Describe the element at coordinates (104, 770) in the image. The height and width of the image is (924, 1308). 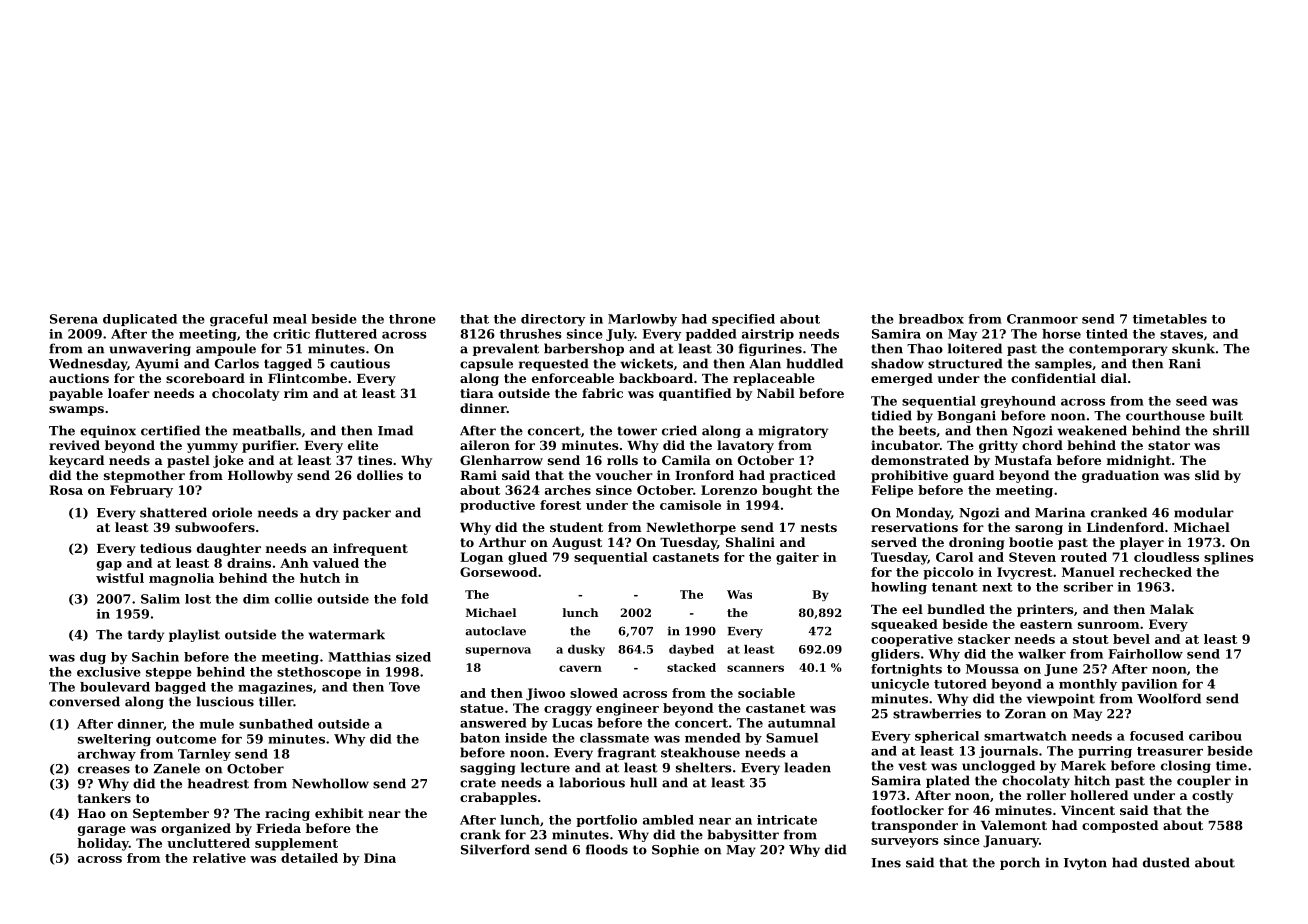
I see `creases` at that location.
